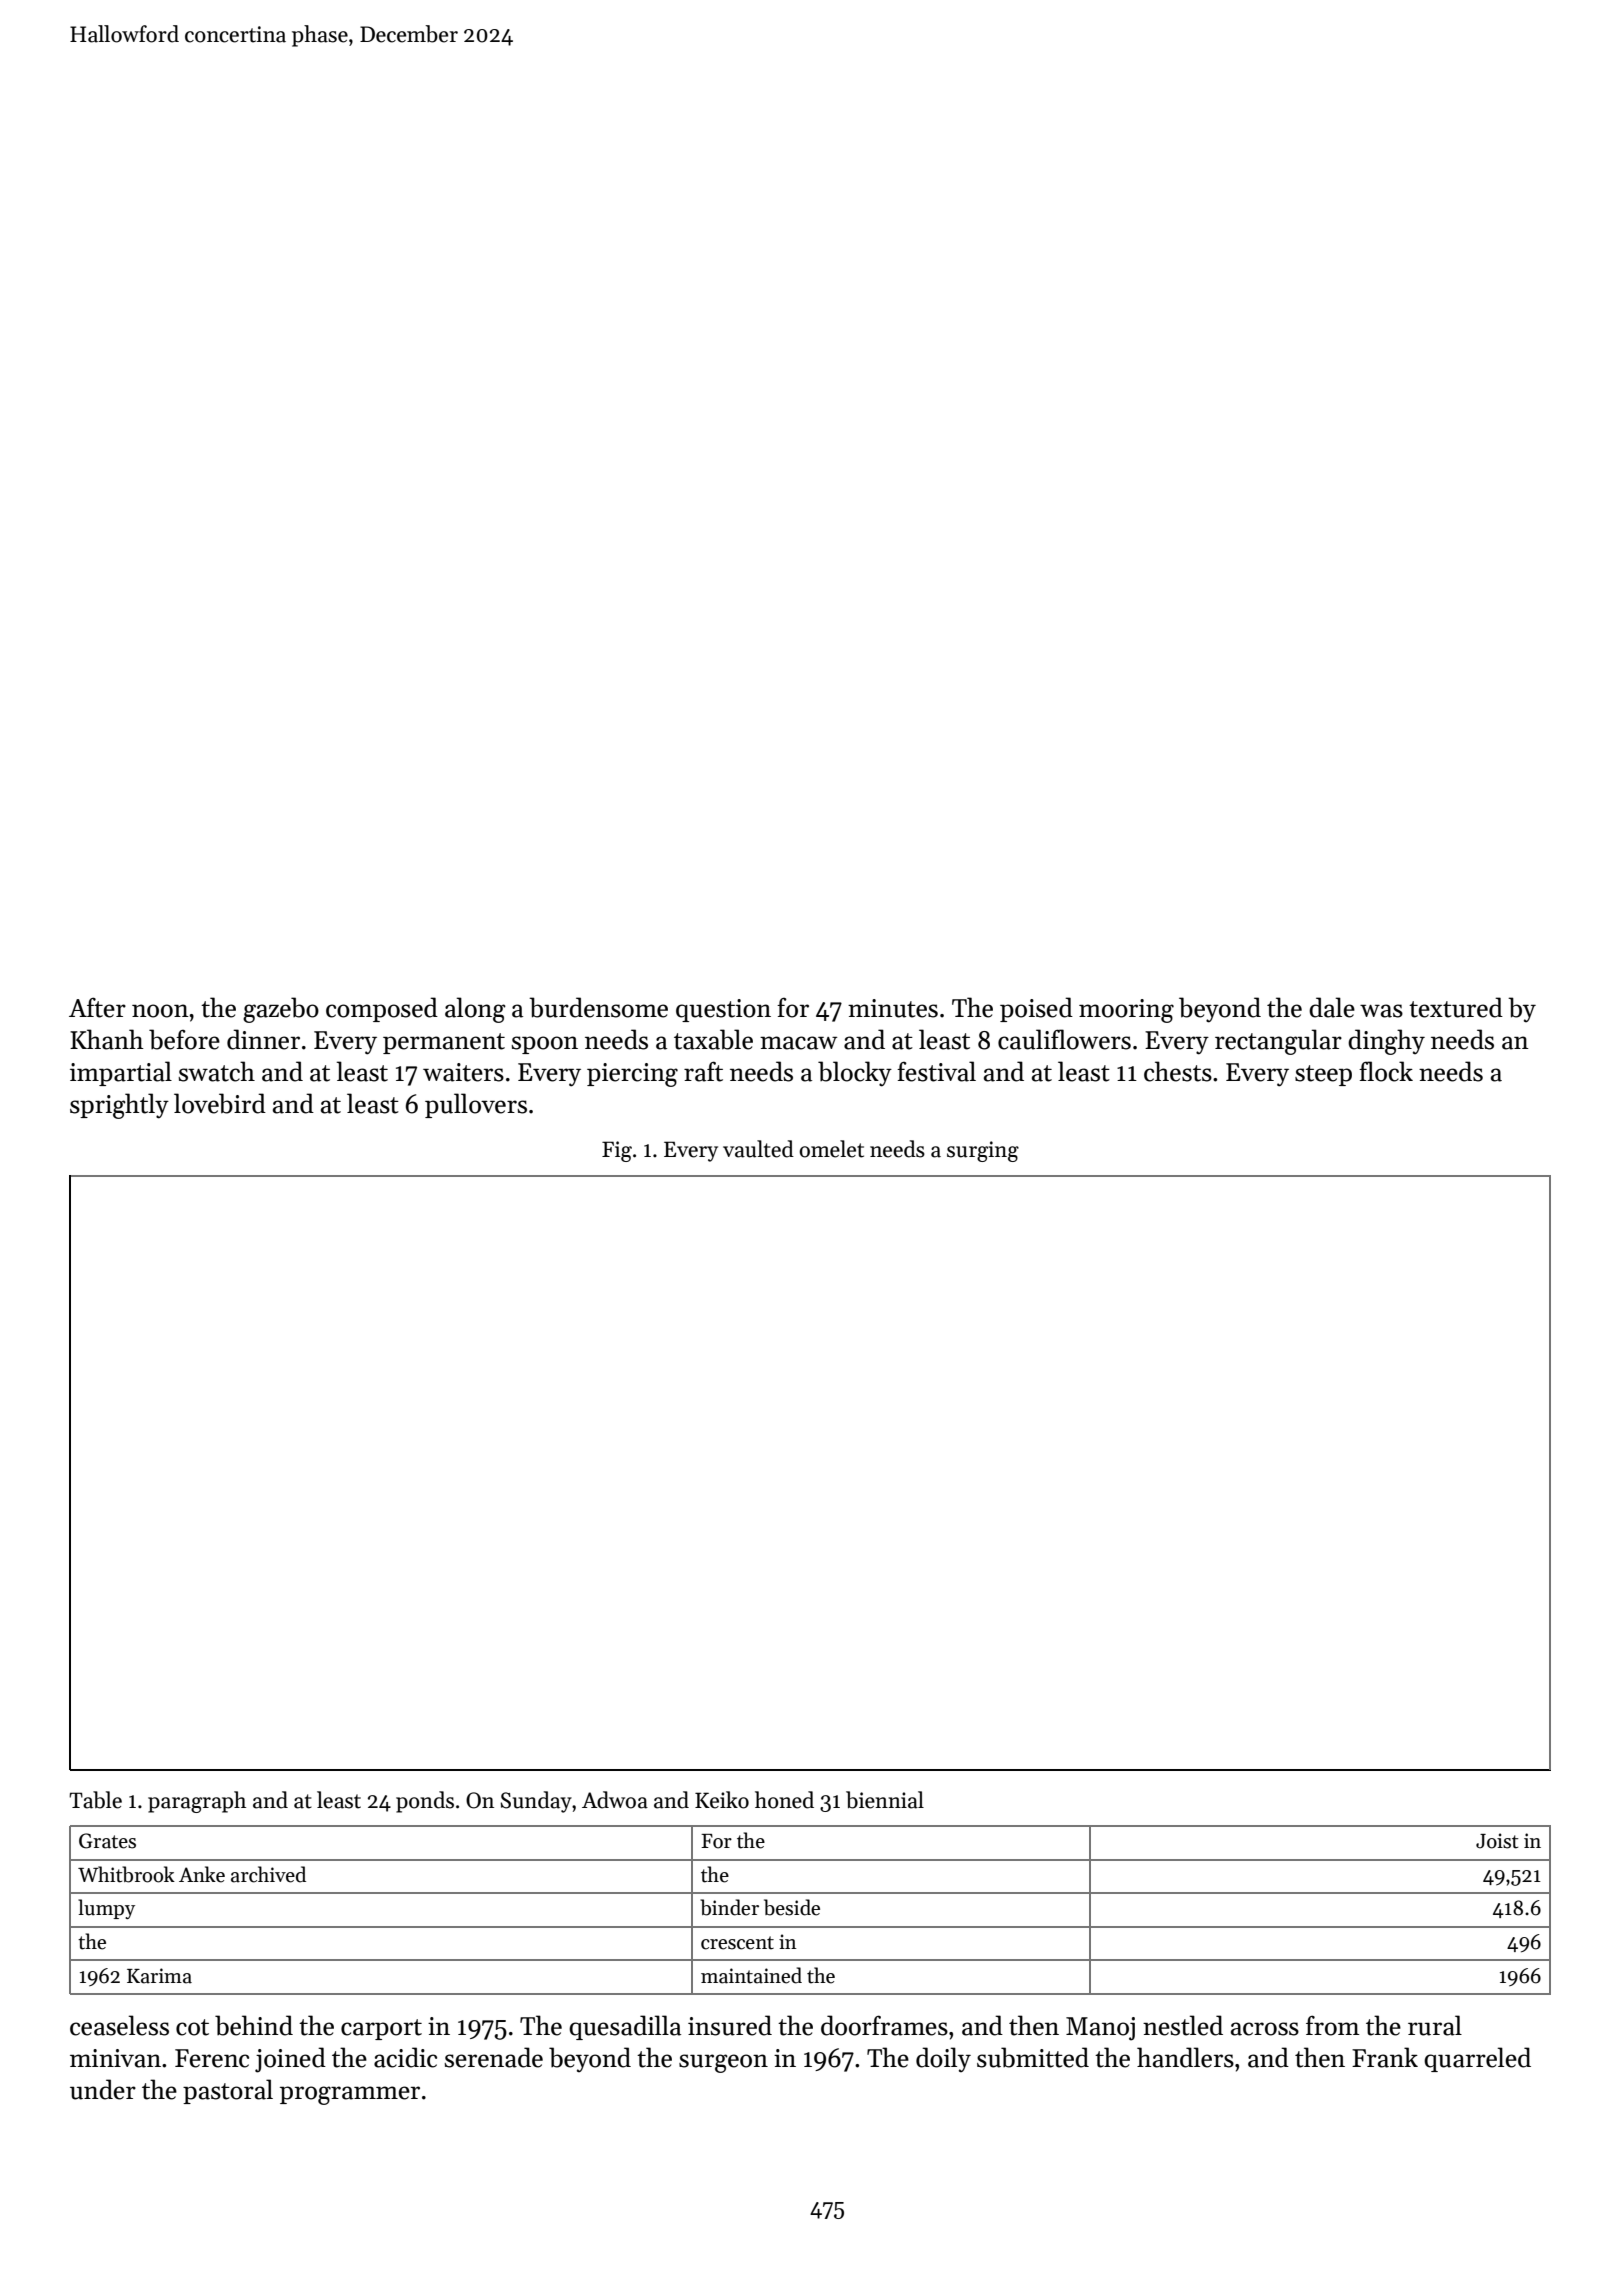 This screenshot has height=2292, width=1620. What do you see at coordinates (268, 1874) in the screenshot?
I see `archived` at bounding box center [268, 1874].
